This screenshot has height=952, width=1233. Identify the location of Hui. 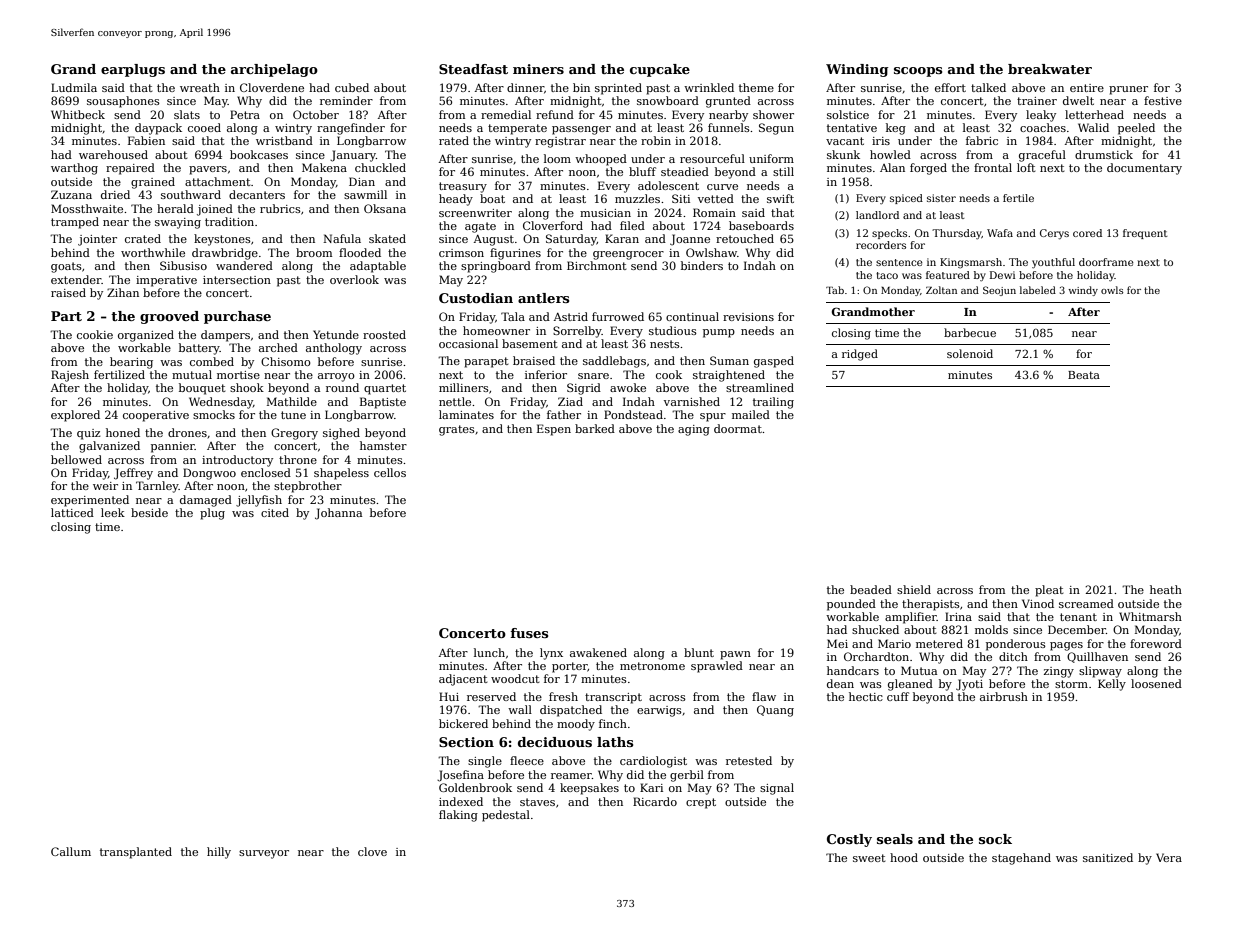
(449, 696).
